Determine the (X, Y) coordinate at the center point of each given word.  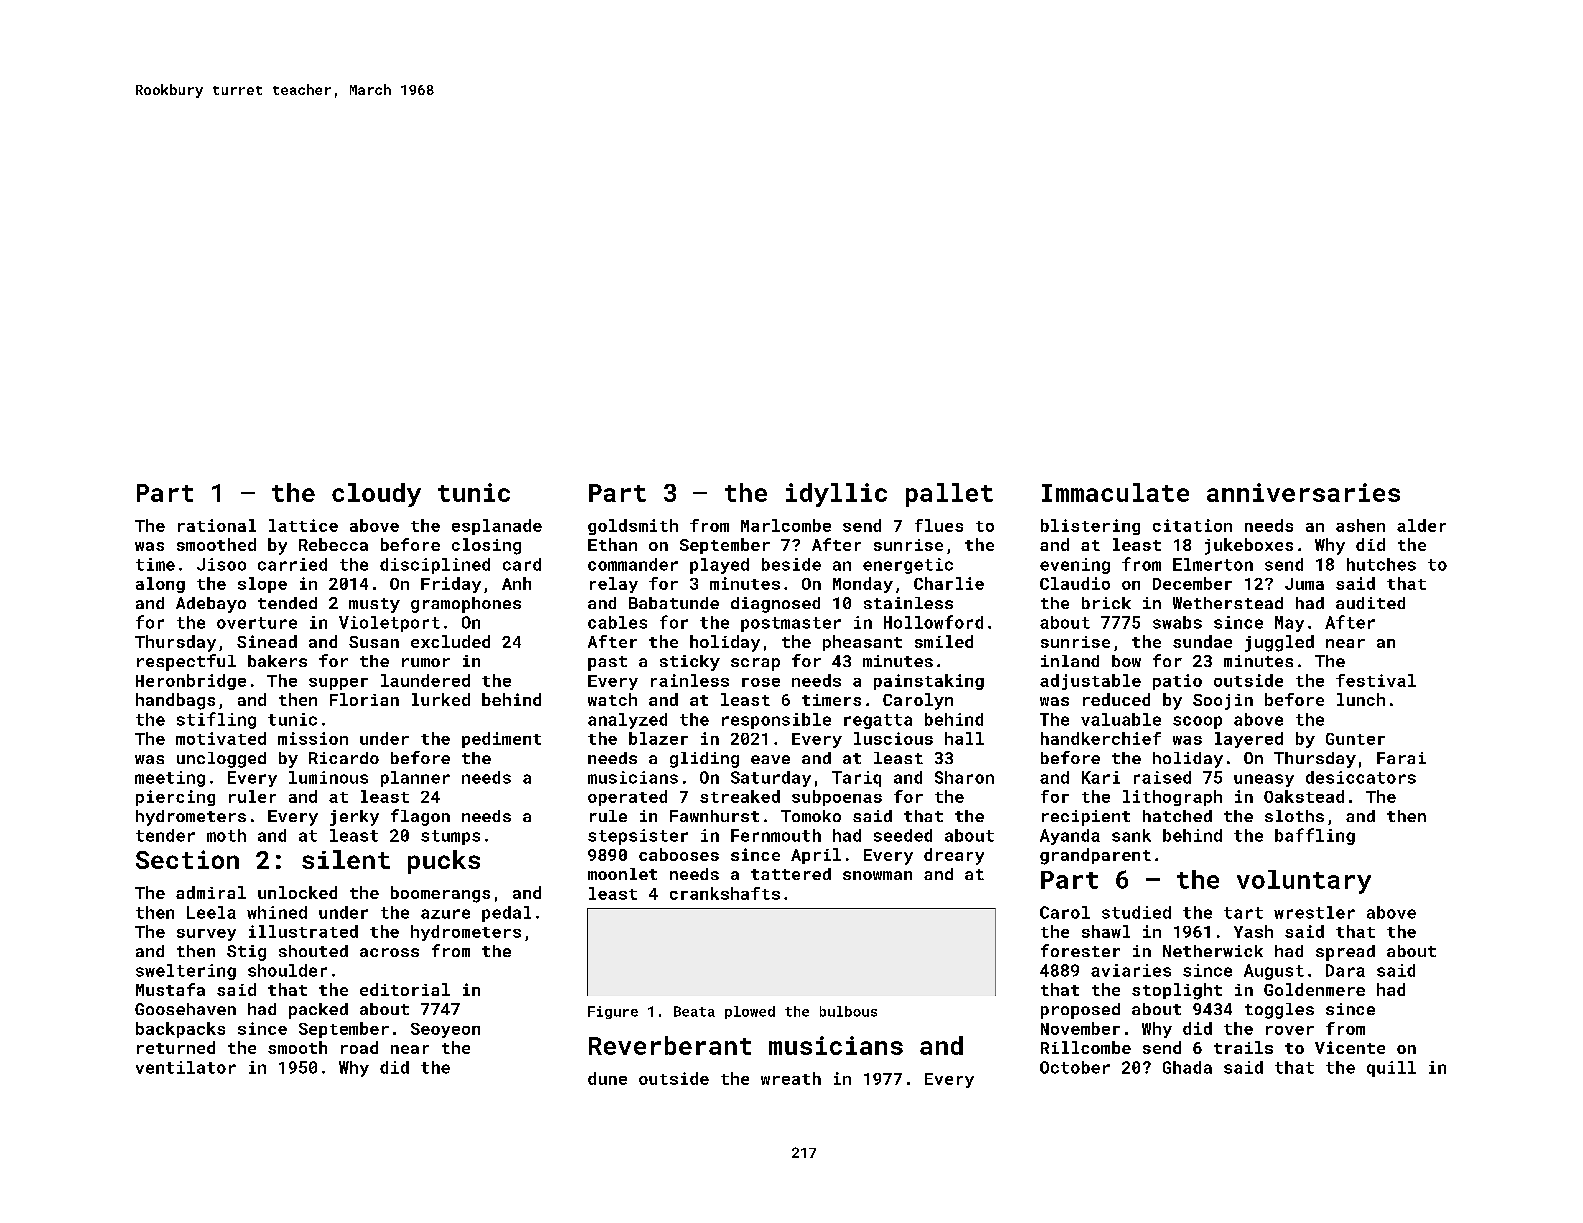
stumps (450, 837)
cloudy (376, 495)
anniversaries (1303, 492)
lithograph (1172, 798)
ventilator (186, 1067)
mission (313, 738)
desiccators (1361, 777)
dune (607, 1078)
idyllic (836, 495)
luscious (893, 738)
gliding (704, 760)
